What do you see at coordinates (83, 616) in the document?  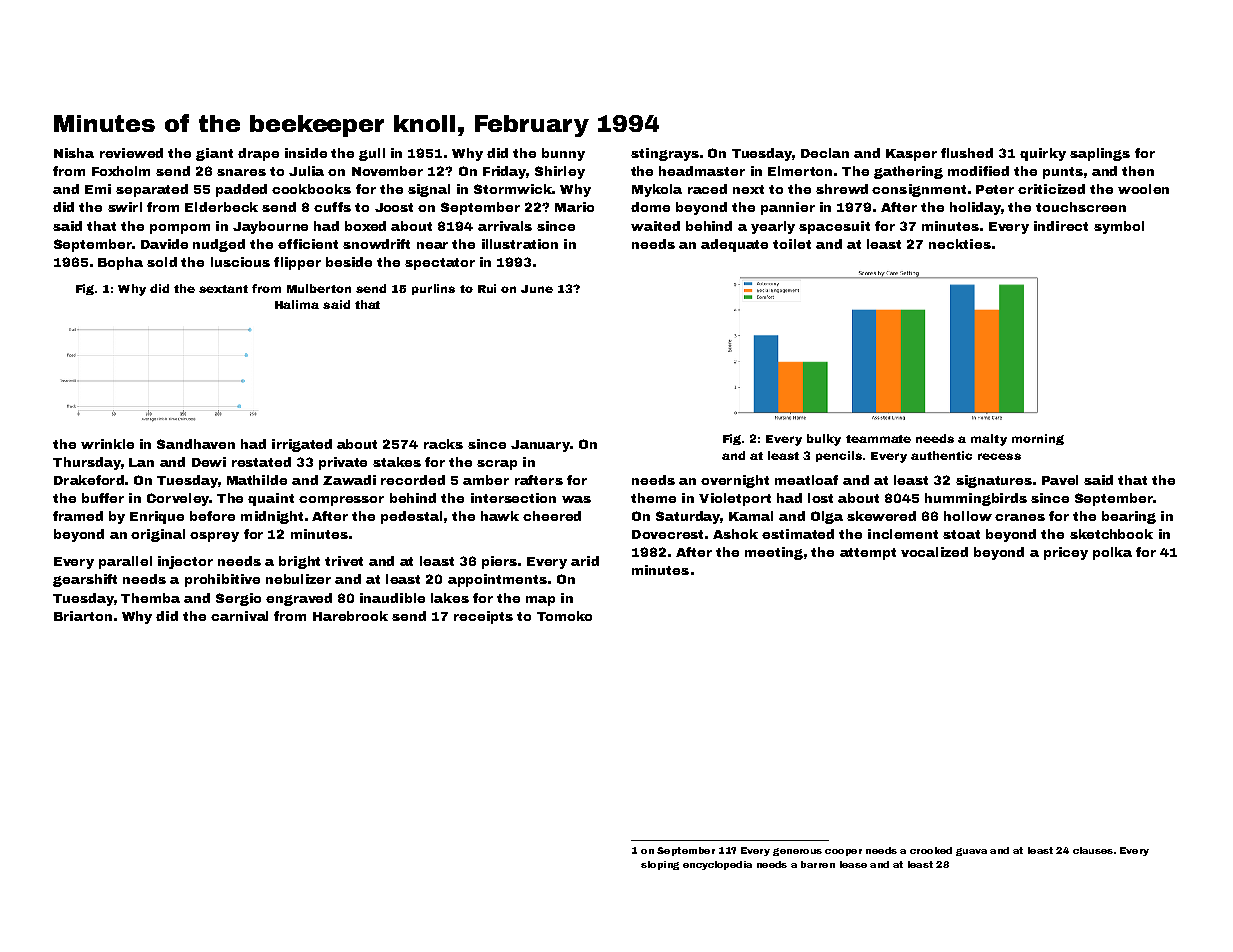 I see `Briarton` at bounding box center [83, 616].
